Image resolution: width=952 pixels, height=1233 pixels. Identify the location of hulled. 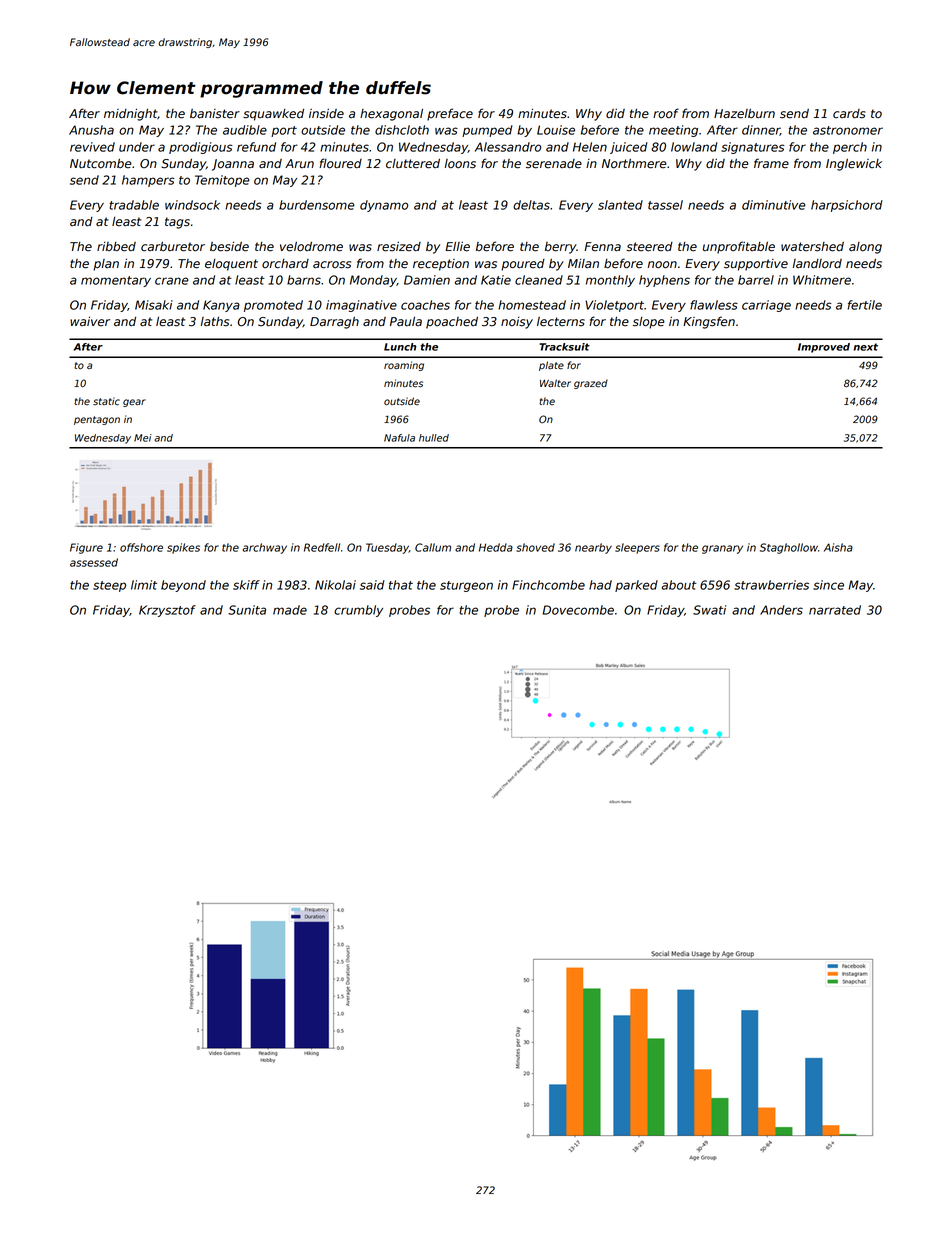
(434, 438).
